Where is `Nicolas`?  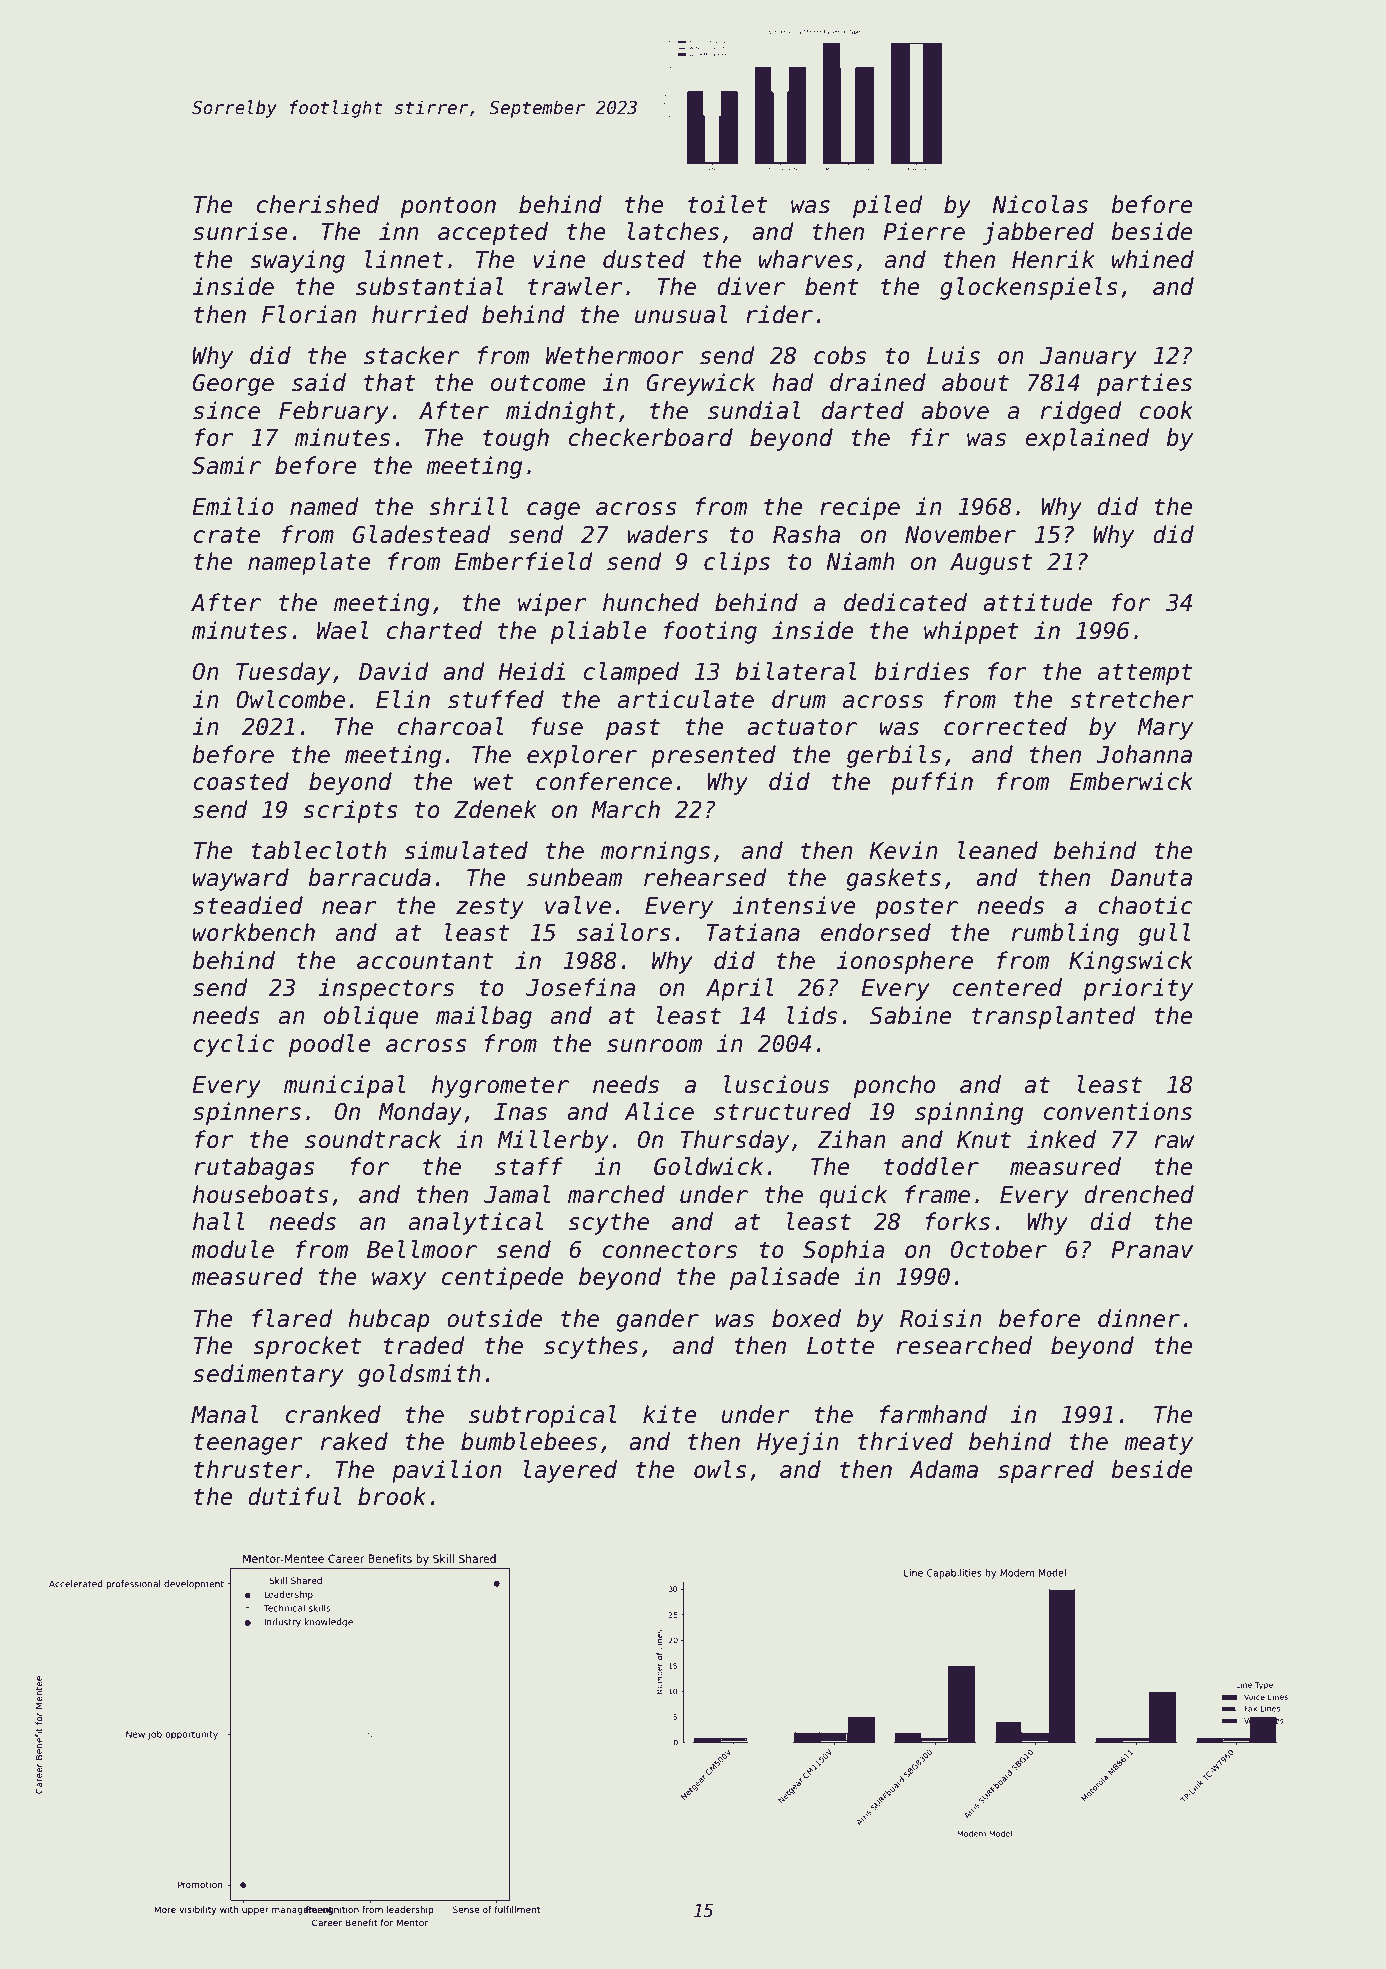
Nicolas is located at coordinates (1040, 204).
